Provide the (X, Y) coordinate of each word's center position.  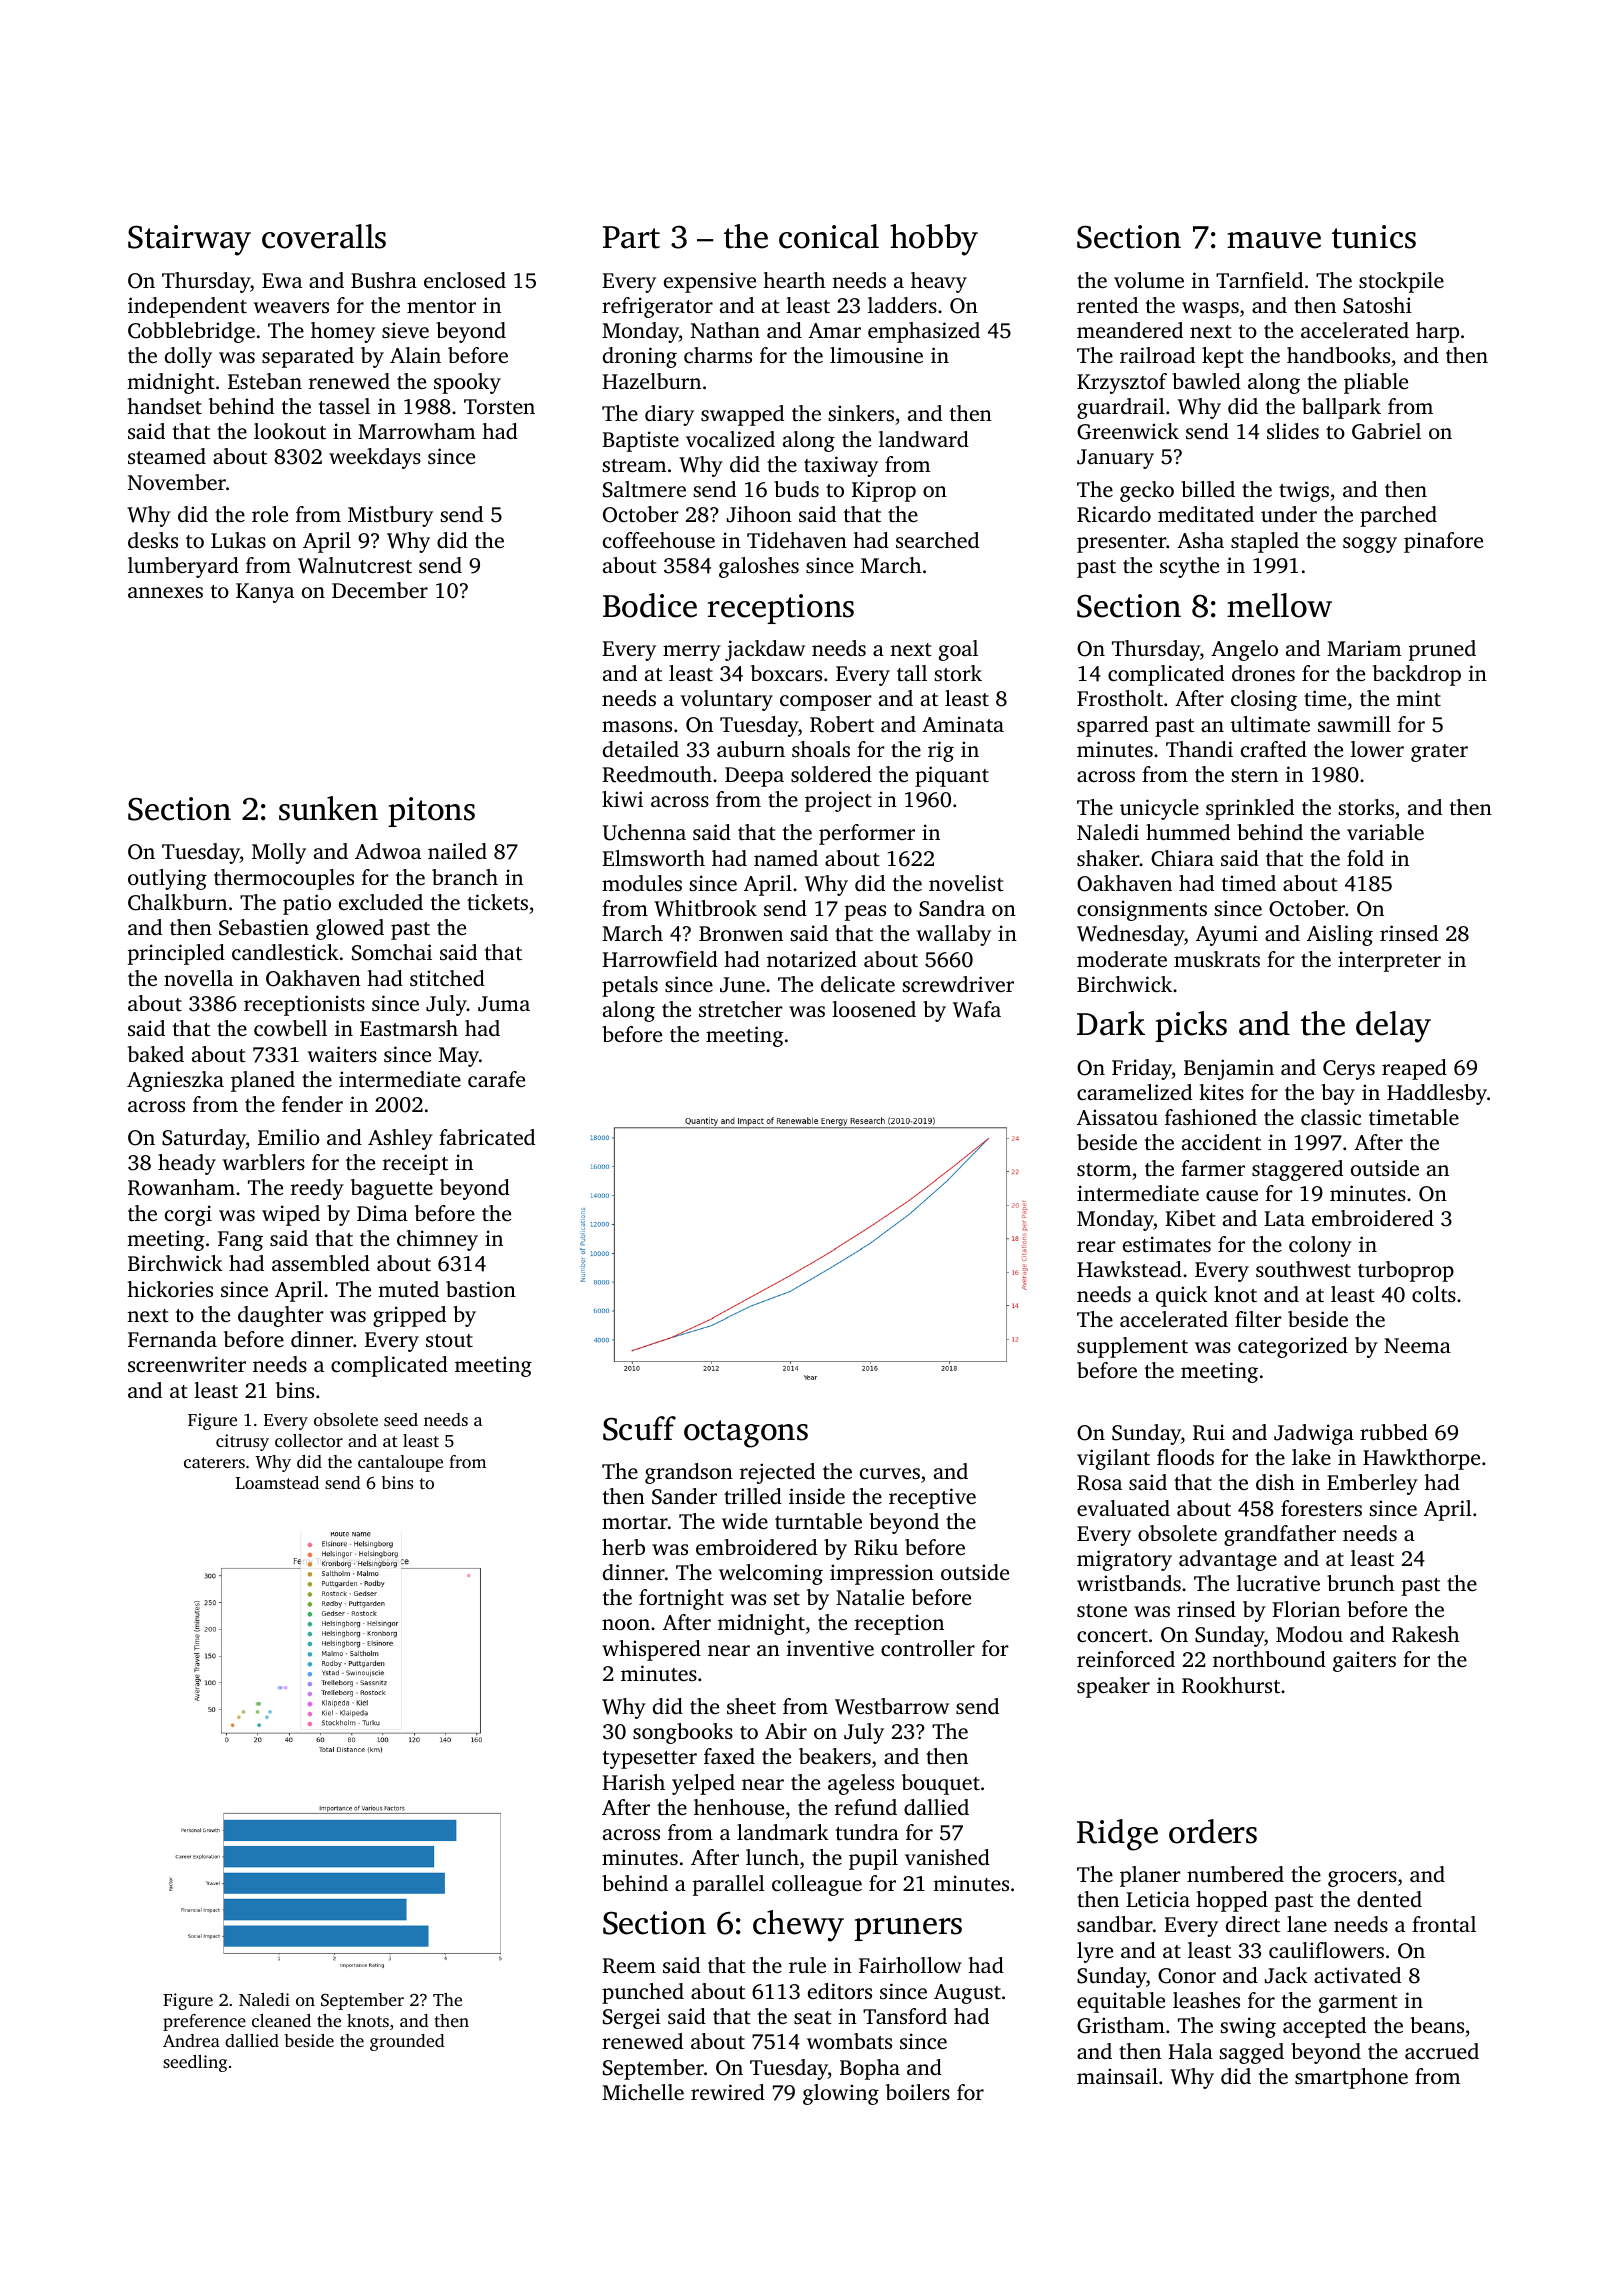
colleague (817, 1885)
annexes (165, 592)
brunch (1360, 1583)
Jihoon (759, 514)
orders (1213, 1831)
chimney (437, 1240)
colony (1320, 1246)
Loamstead (277, 1482)
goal (958, 650)
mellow (1279, 605)
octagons (746, 1434)
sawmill (1354, 724)
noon (626, 1624)
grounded (407, 2042)
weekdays (375, 458)
